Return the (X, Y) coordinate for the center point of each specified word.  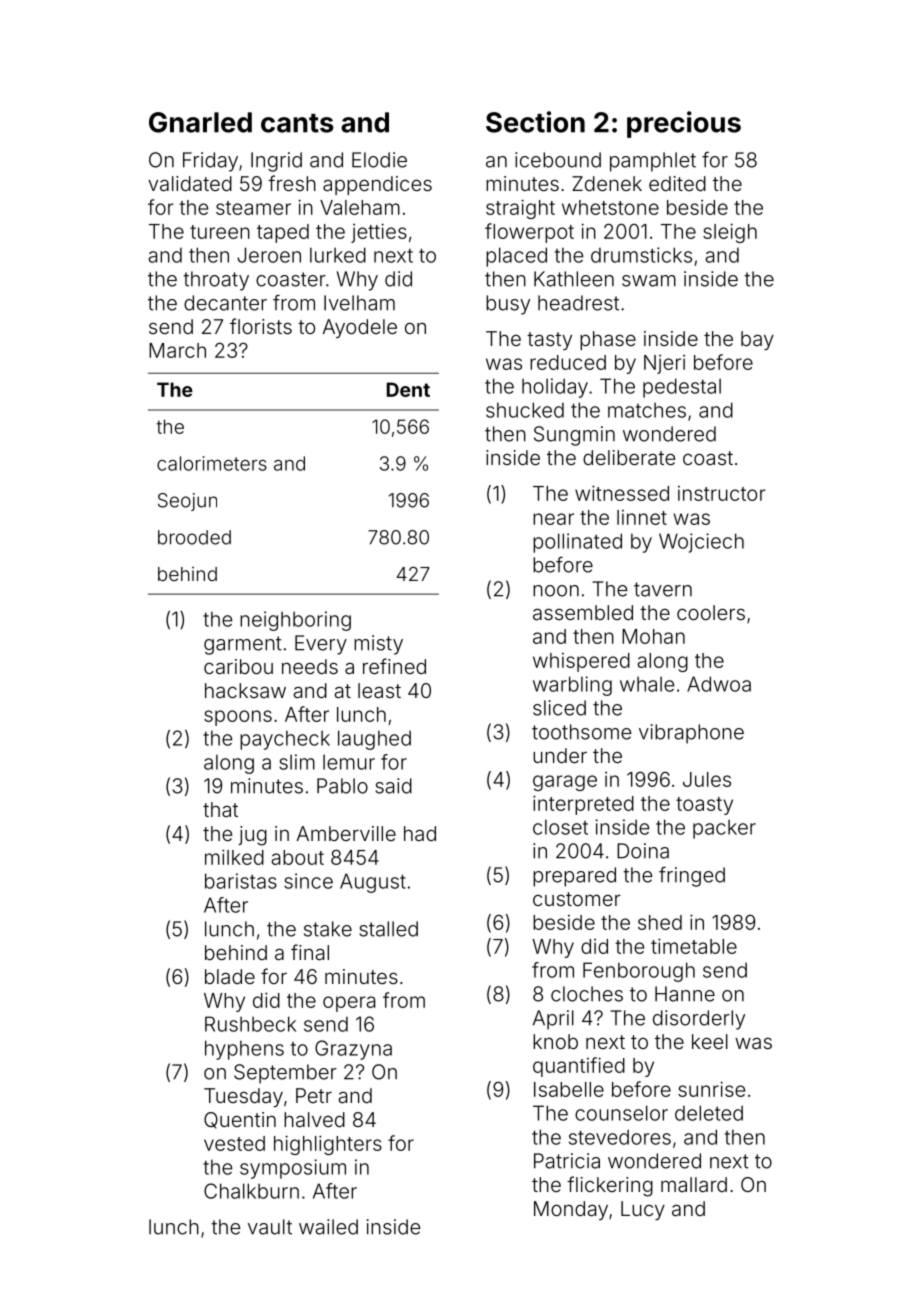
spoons (238, 718)
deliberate (629, 457)
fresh (292, 183)
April (553, 1020)
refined (394, 666)
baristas (241, 881)
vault (270, 1227)
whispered (581, 662)
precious (684, 124)
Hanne (685, 994)
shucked (525, 410)
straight (520, 209)
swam (649, 281)
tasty (549, 341)
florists (261, 326)
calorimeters (212, 463)
